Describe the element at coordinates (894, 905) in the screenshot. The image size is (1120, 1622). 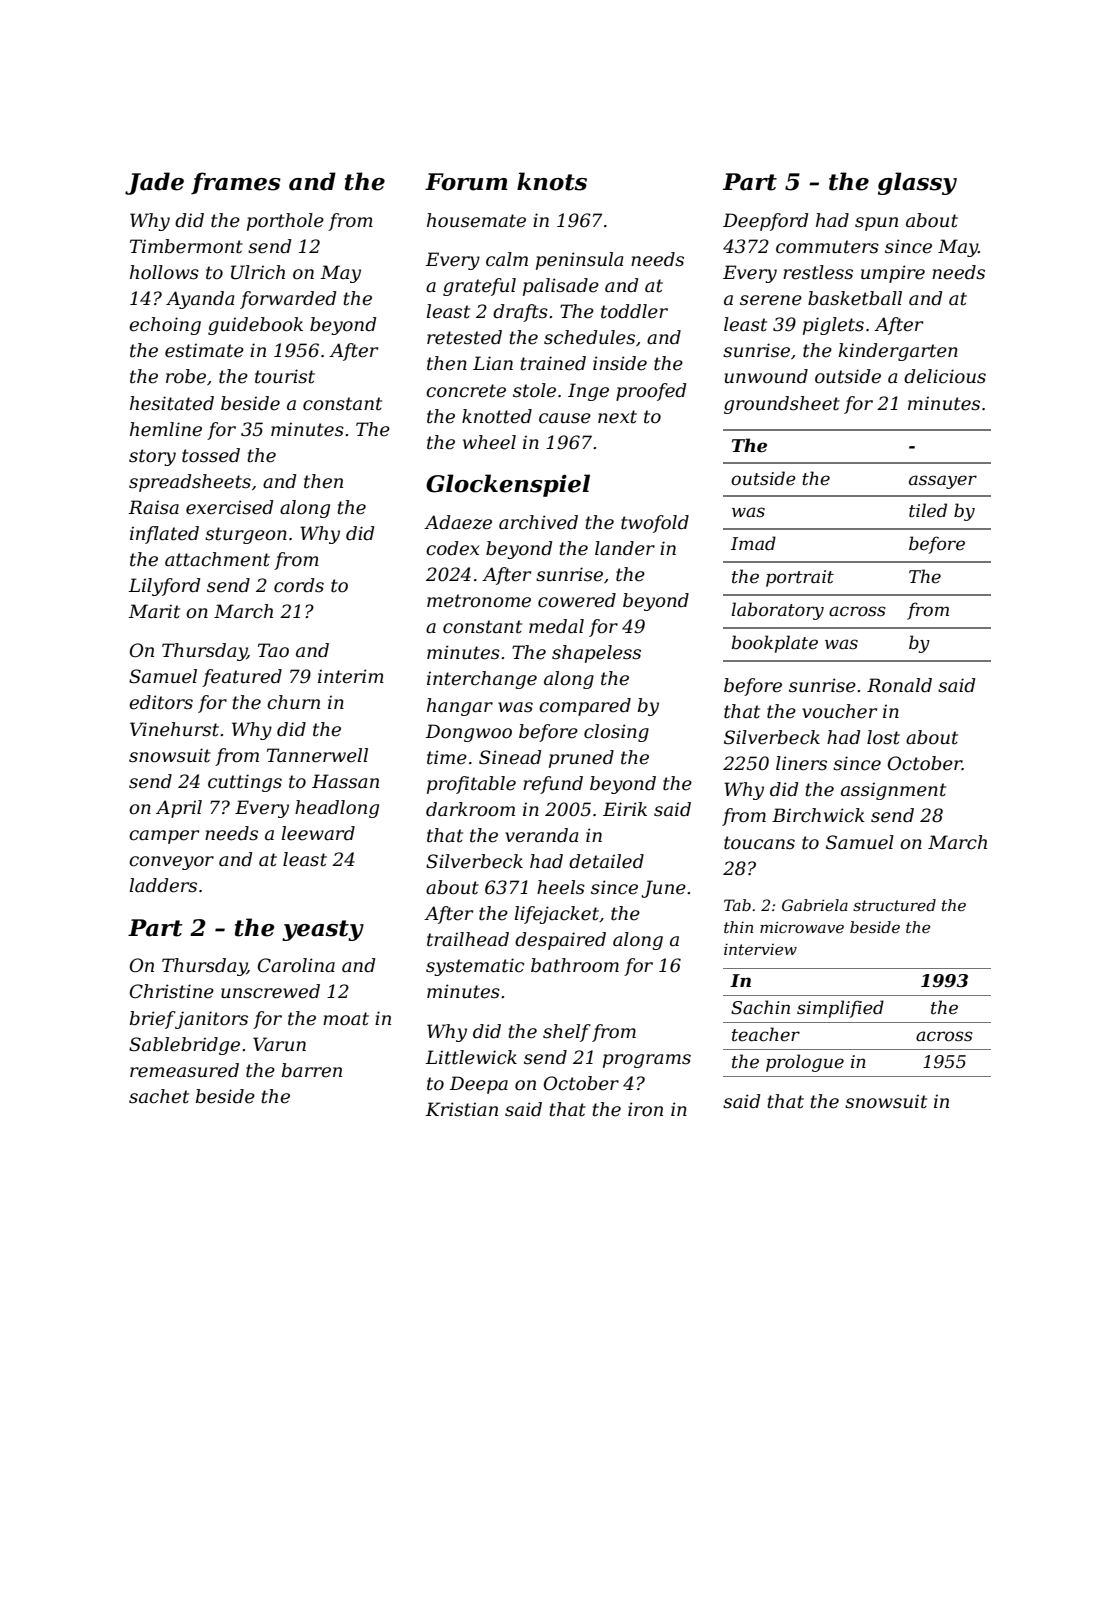
I see `structured` at that location.
